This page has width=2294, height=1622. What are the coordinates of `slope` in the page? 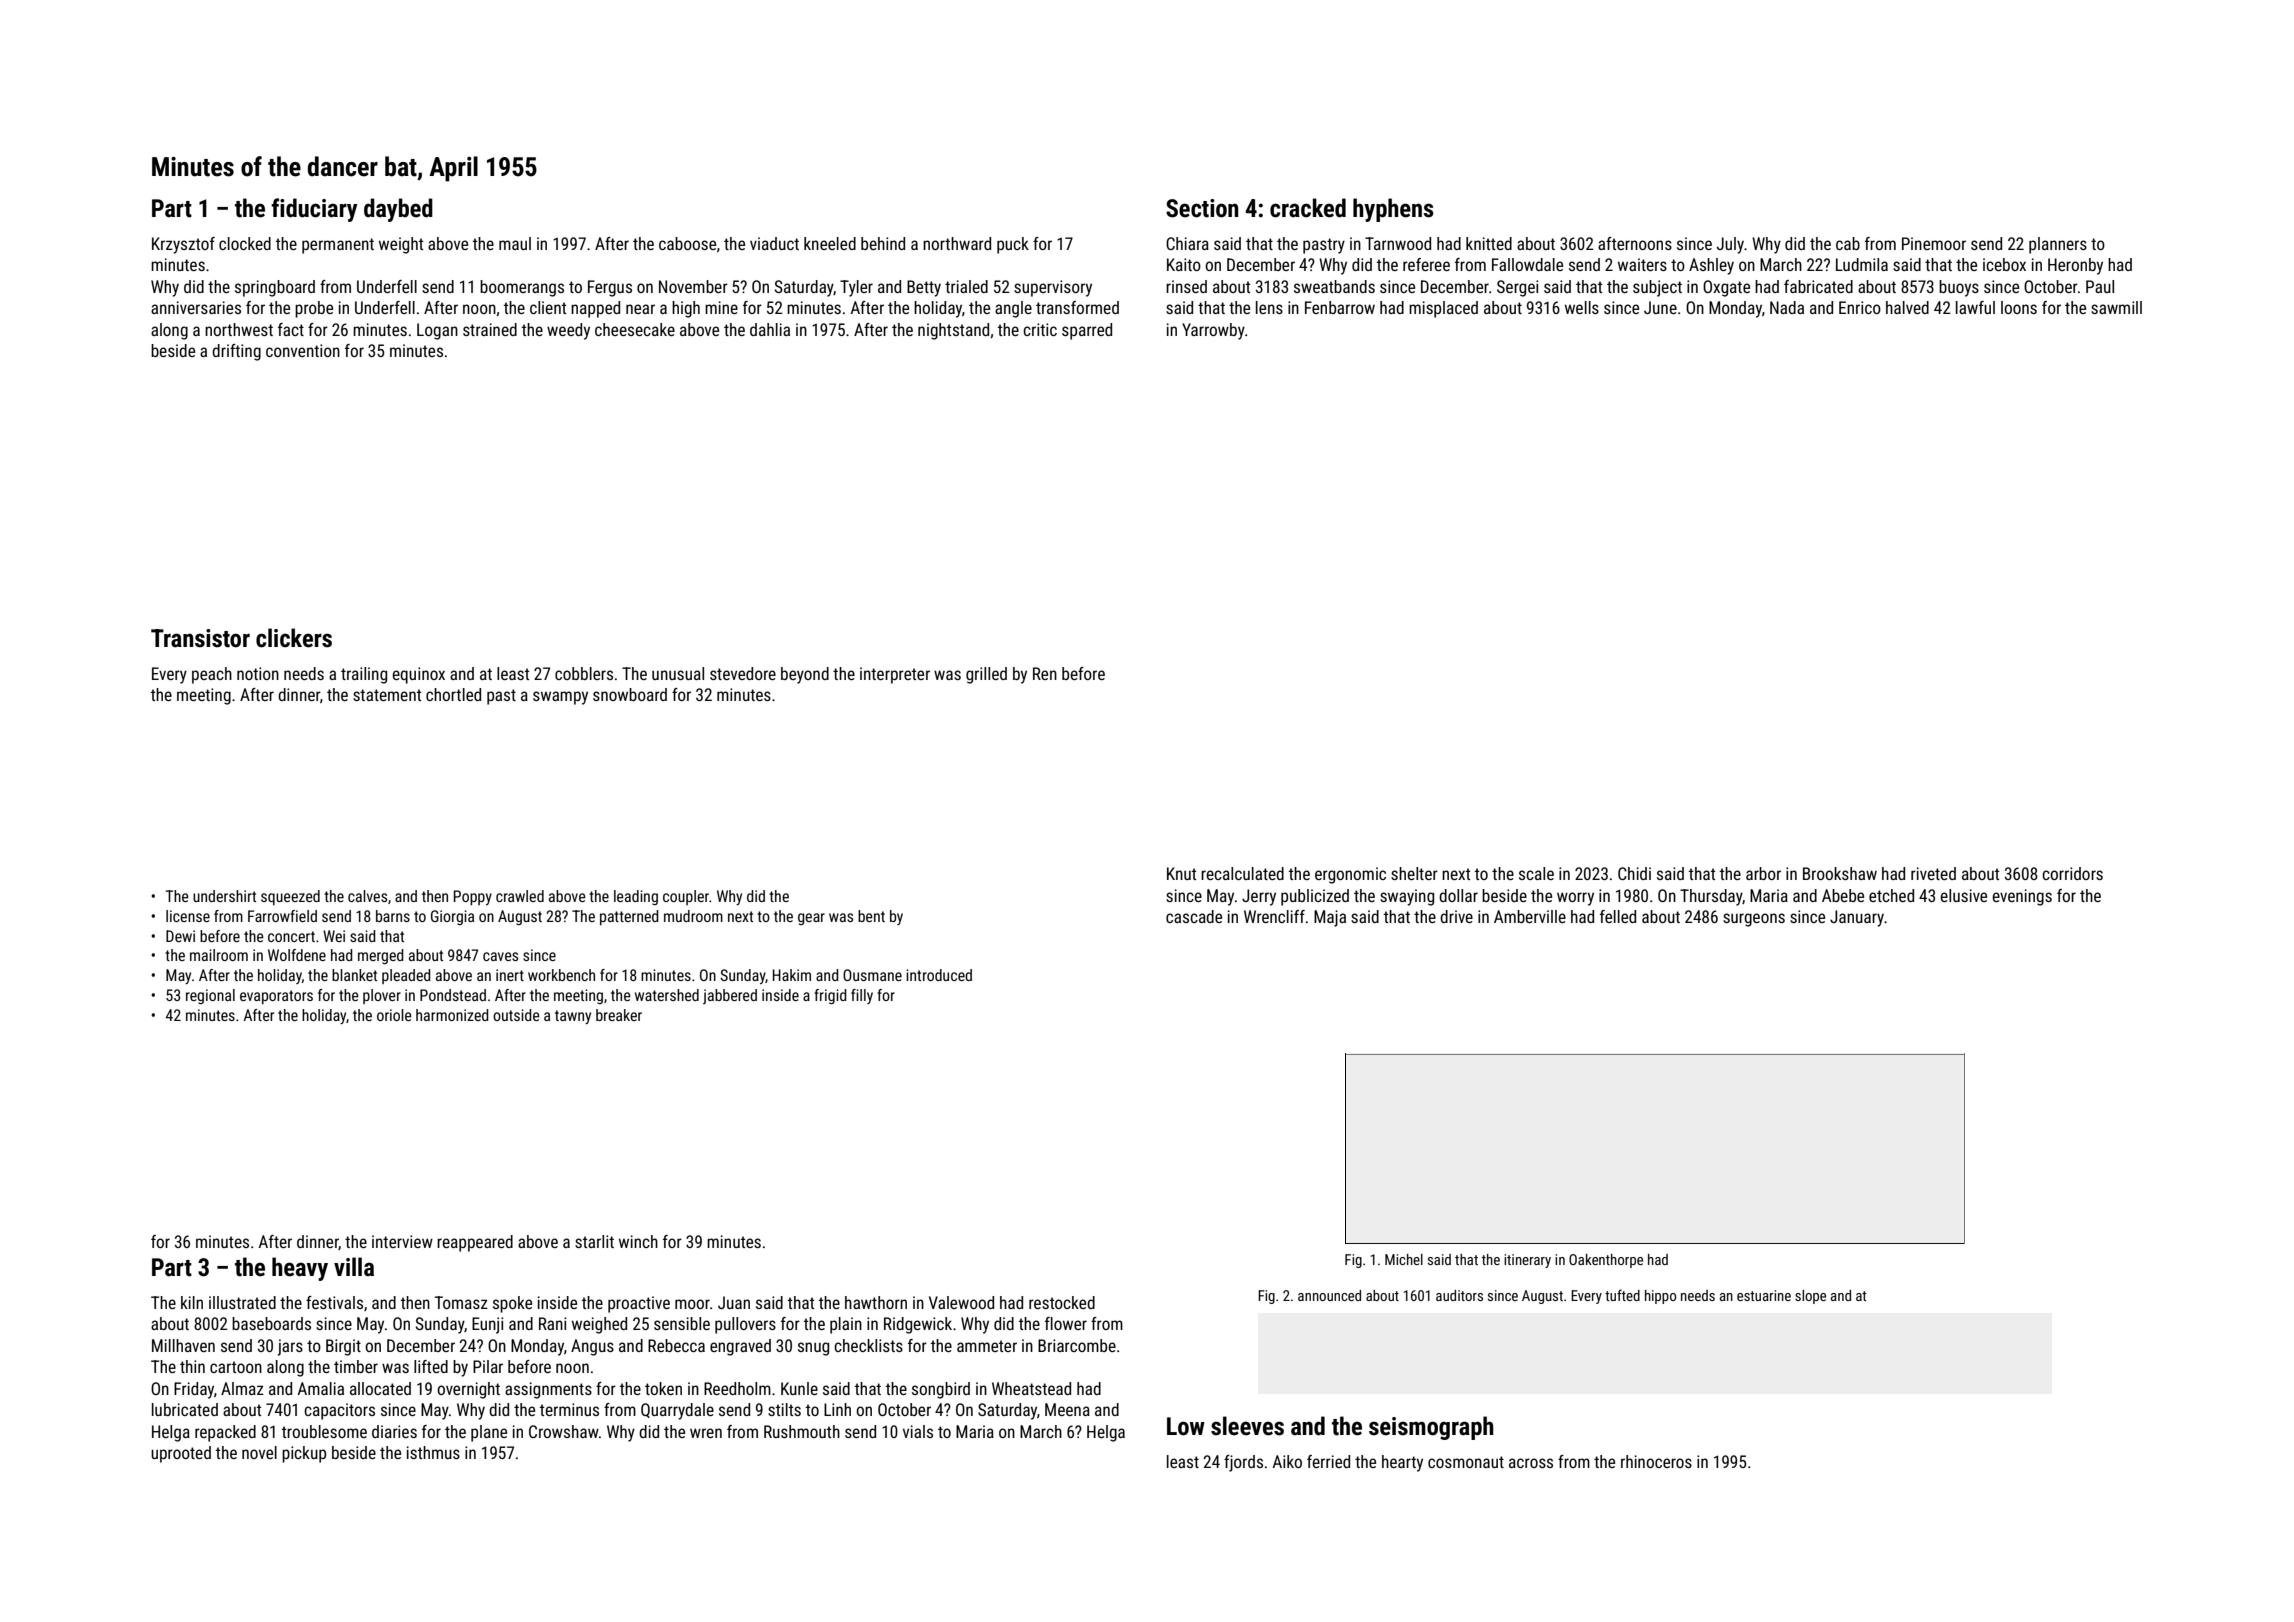 It's located at (1810, 1297).
